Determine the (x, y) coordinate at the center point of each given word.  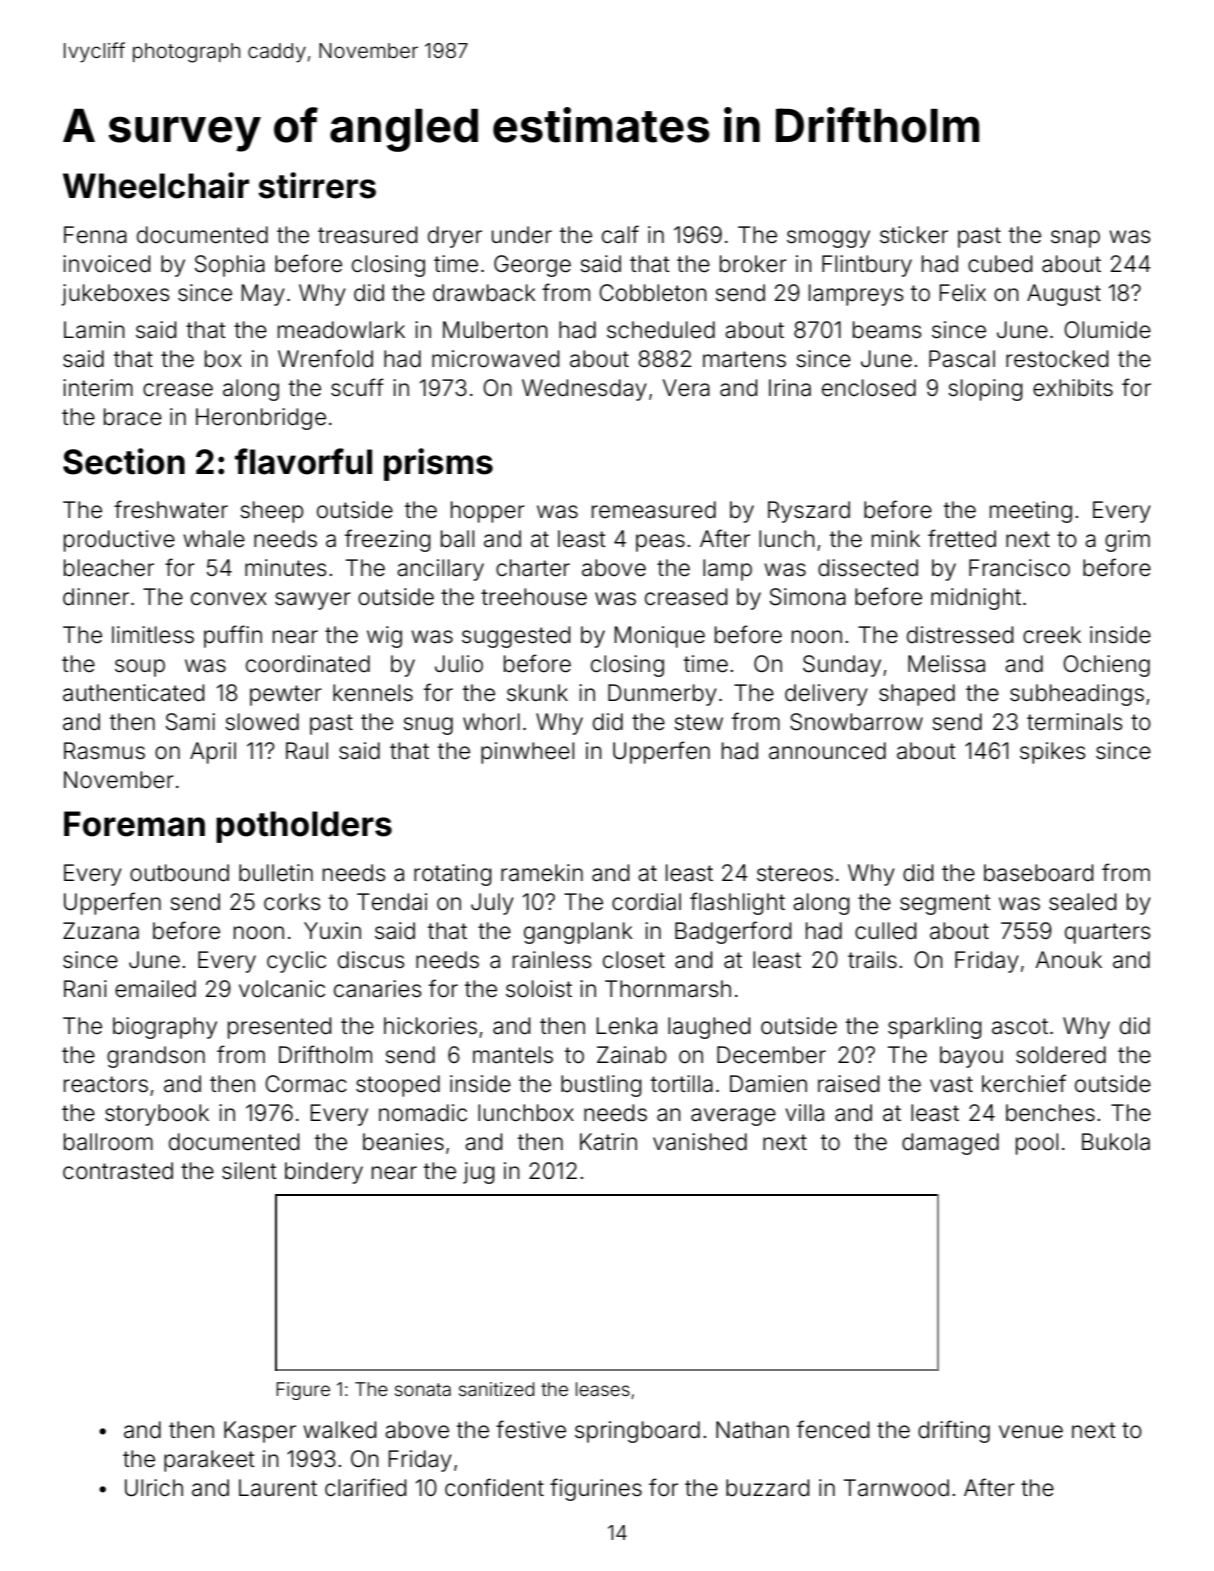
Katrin (608, 1142)
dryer (455, 237)
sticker (914, 235)
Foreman (134, 824)
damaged (950, 1144)
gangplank (578, 933)
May (263, 295)
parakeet (209, 1461)
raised (848, 1084)
